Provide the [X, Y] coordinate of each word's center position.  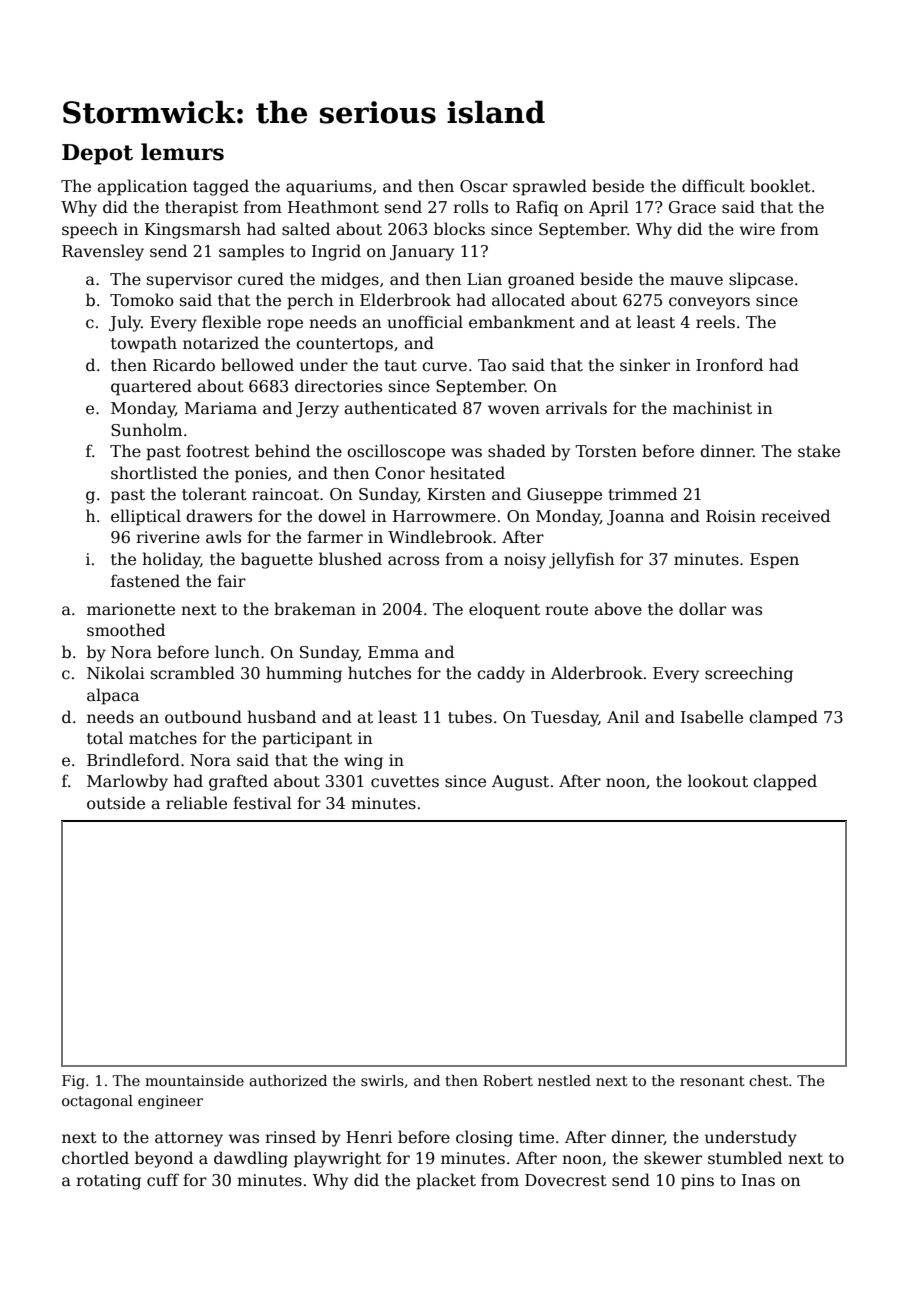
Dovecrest [566, 1180]
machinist [712, 408]
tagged [221, 187]
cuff [163, 1180]
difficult [713, 185]
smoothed [126, 630]
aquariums [329, 188]
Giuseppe [564, 496]
